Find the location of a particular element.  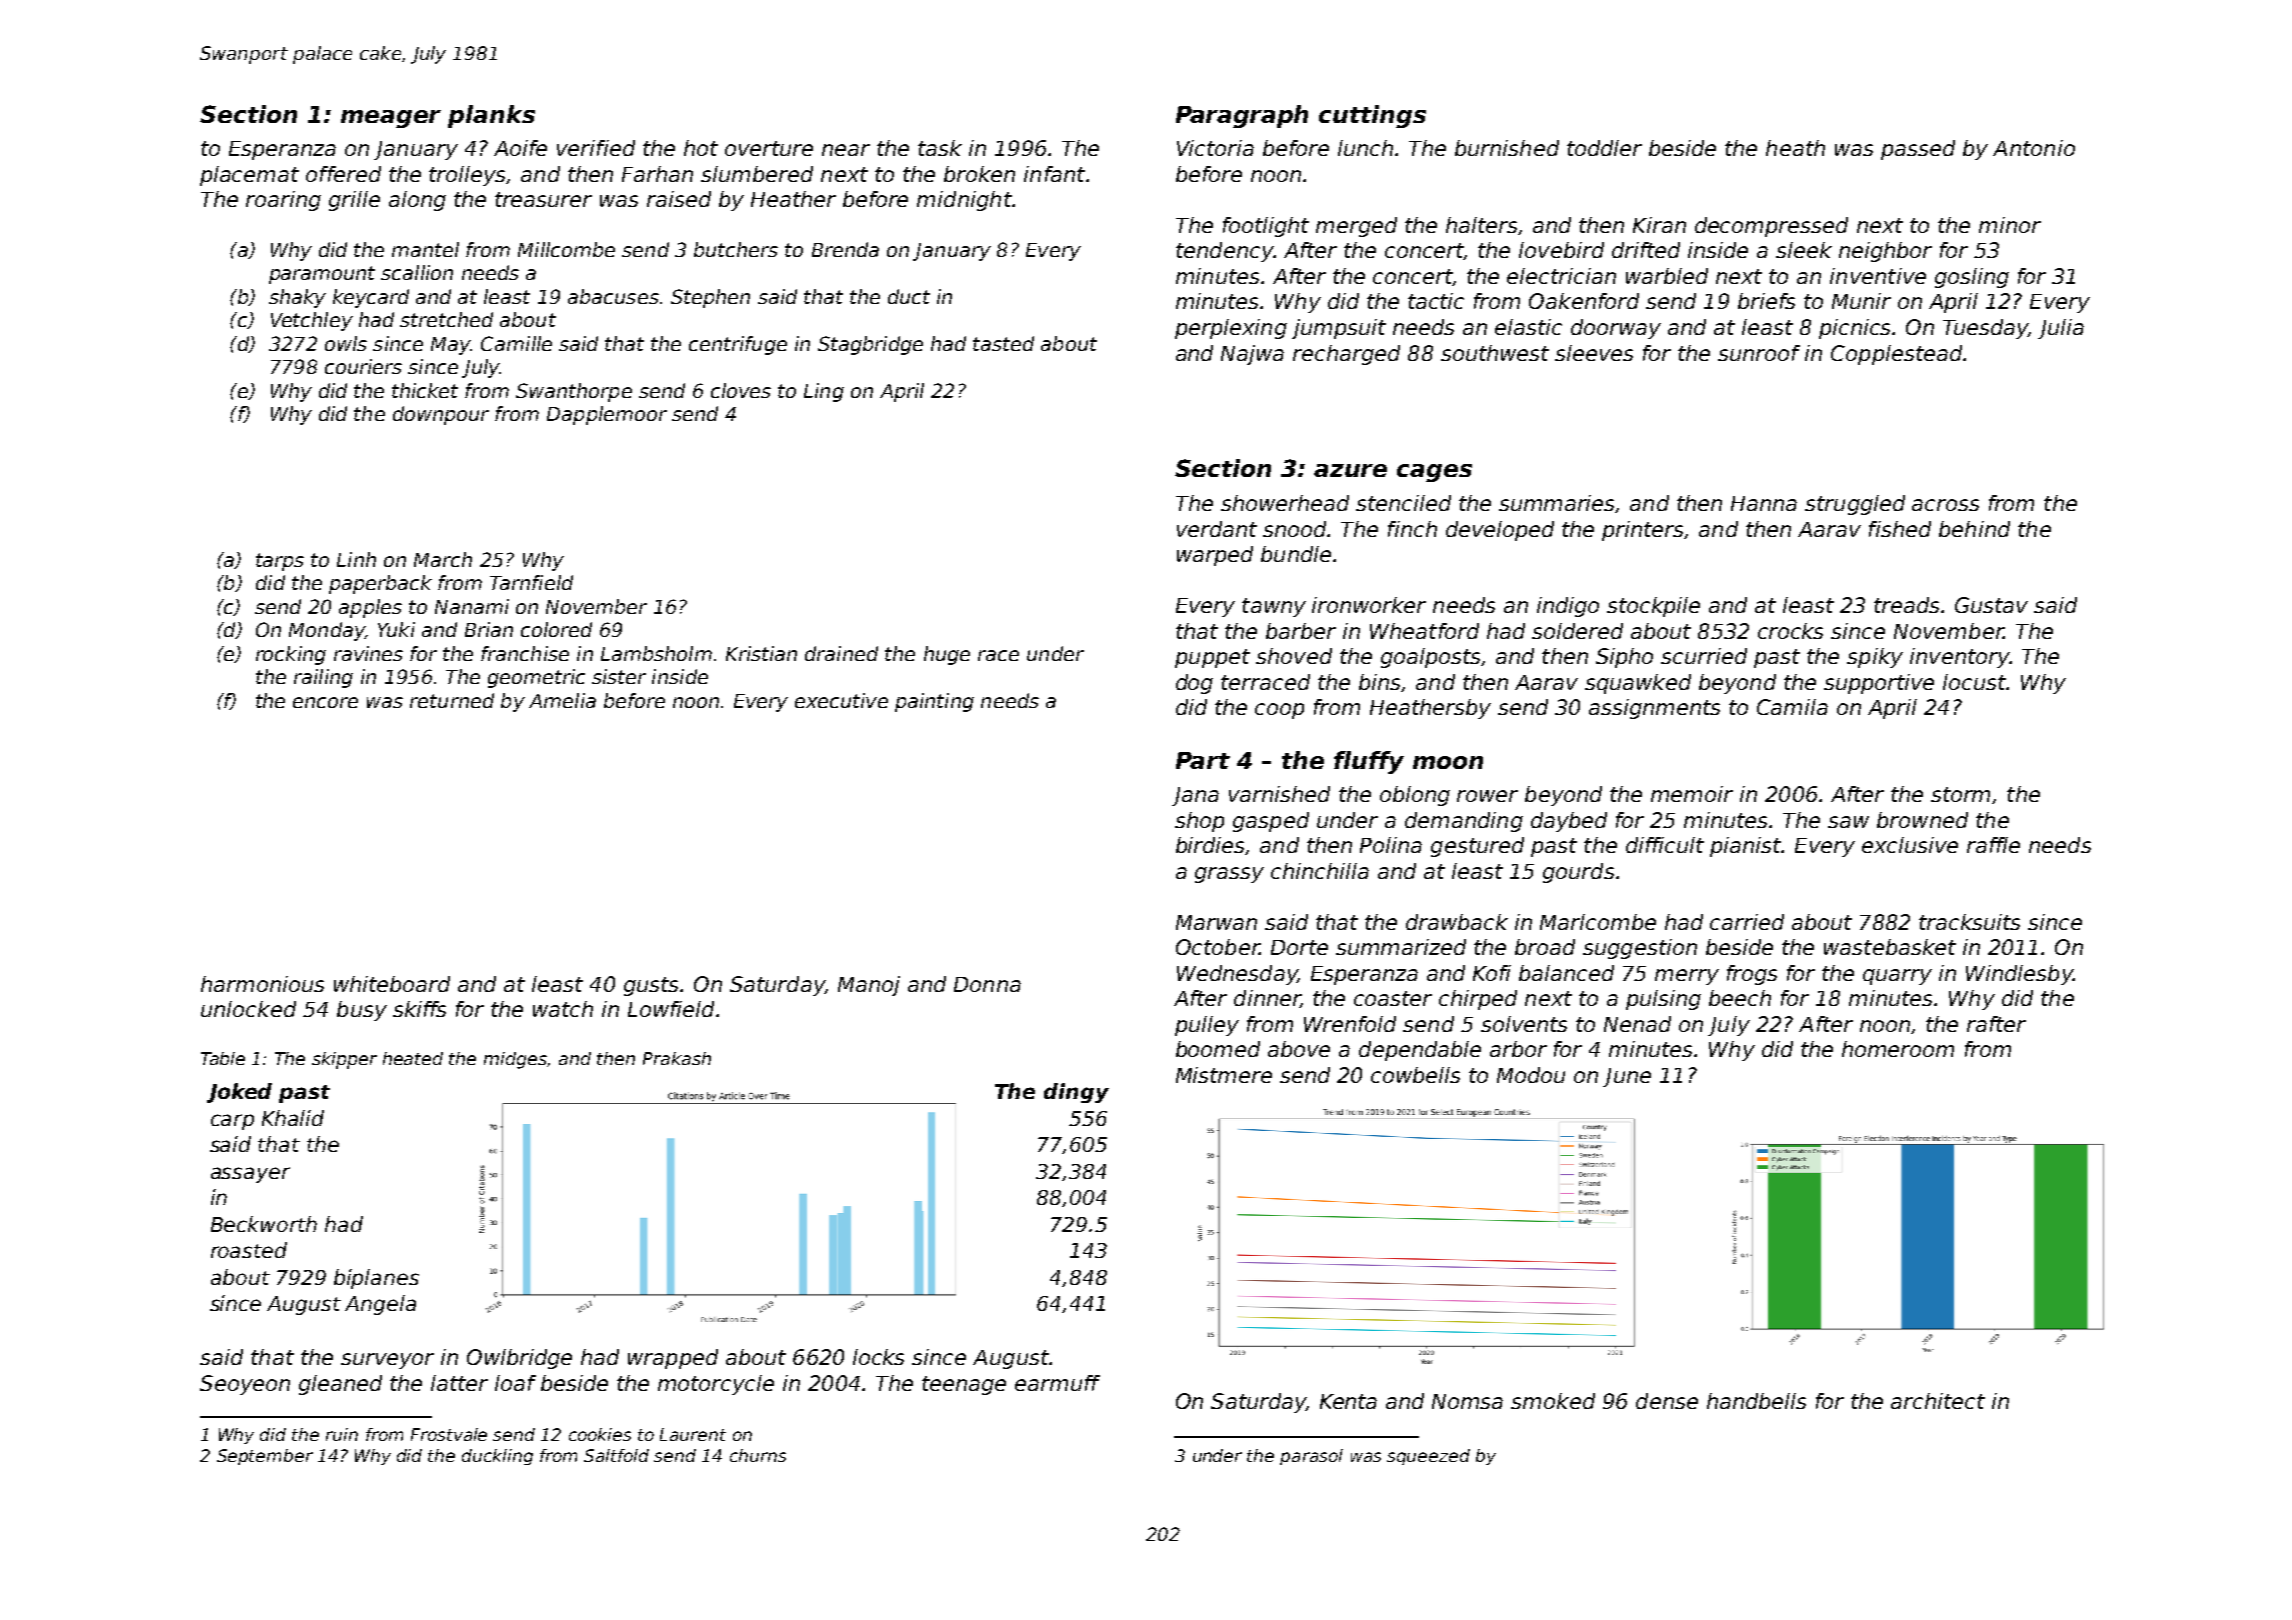

stretched is located at coordinates (446, 319).
